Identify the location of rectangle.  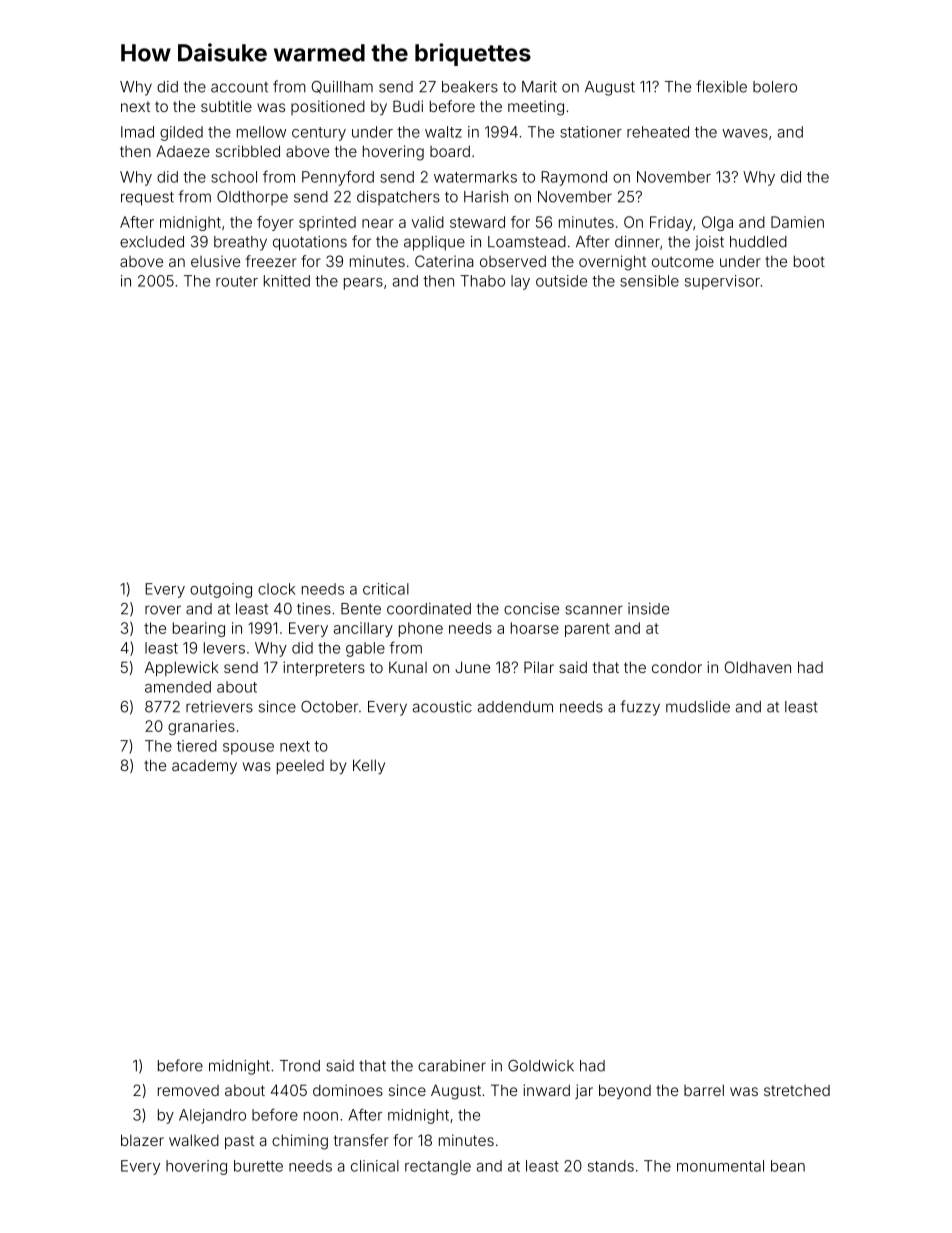
(438, 1167).
